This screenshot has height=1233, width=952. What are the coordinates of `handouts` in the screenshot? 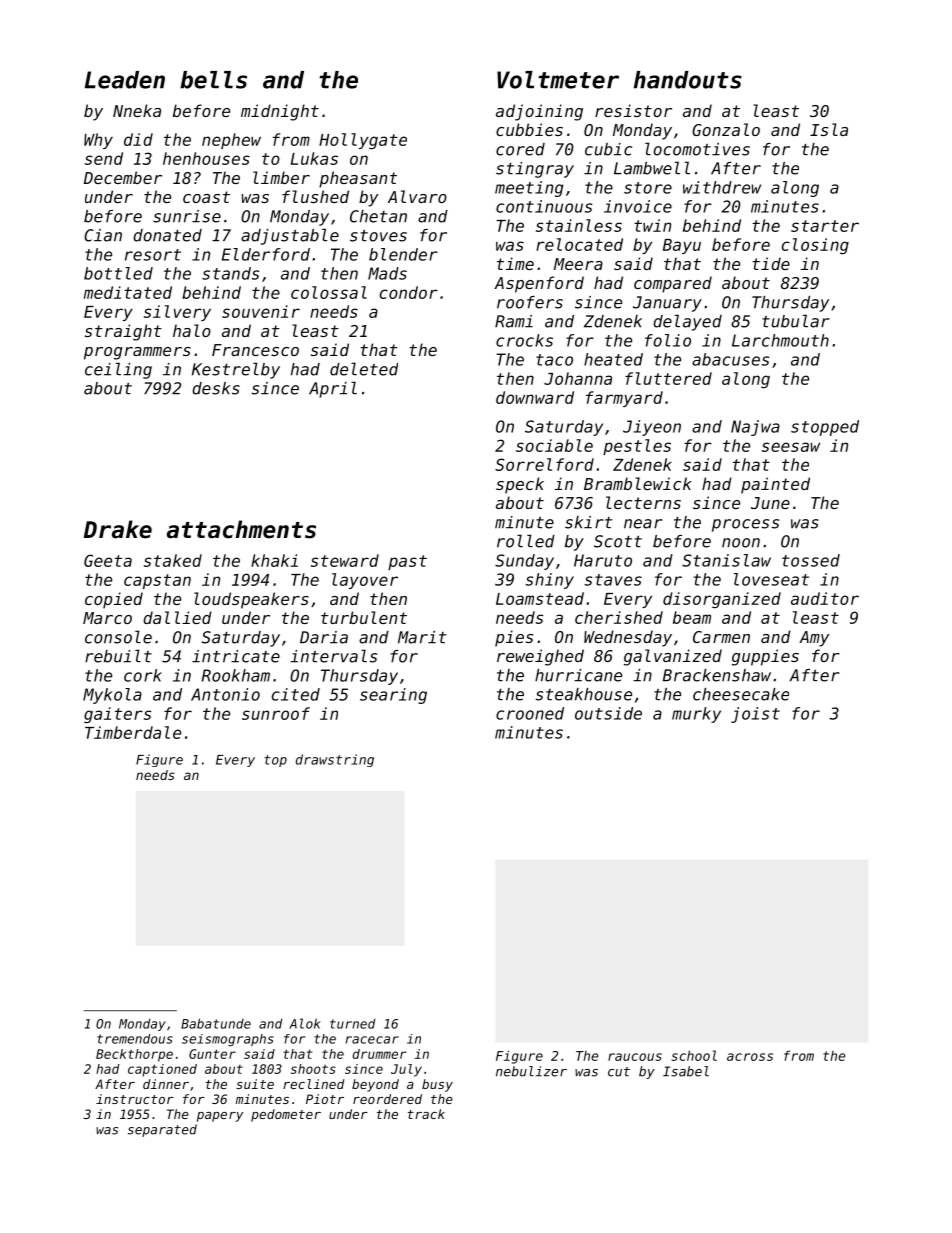 It's located at (688, 80).
